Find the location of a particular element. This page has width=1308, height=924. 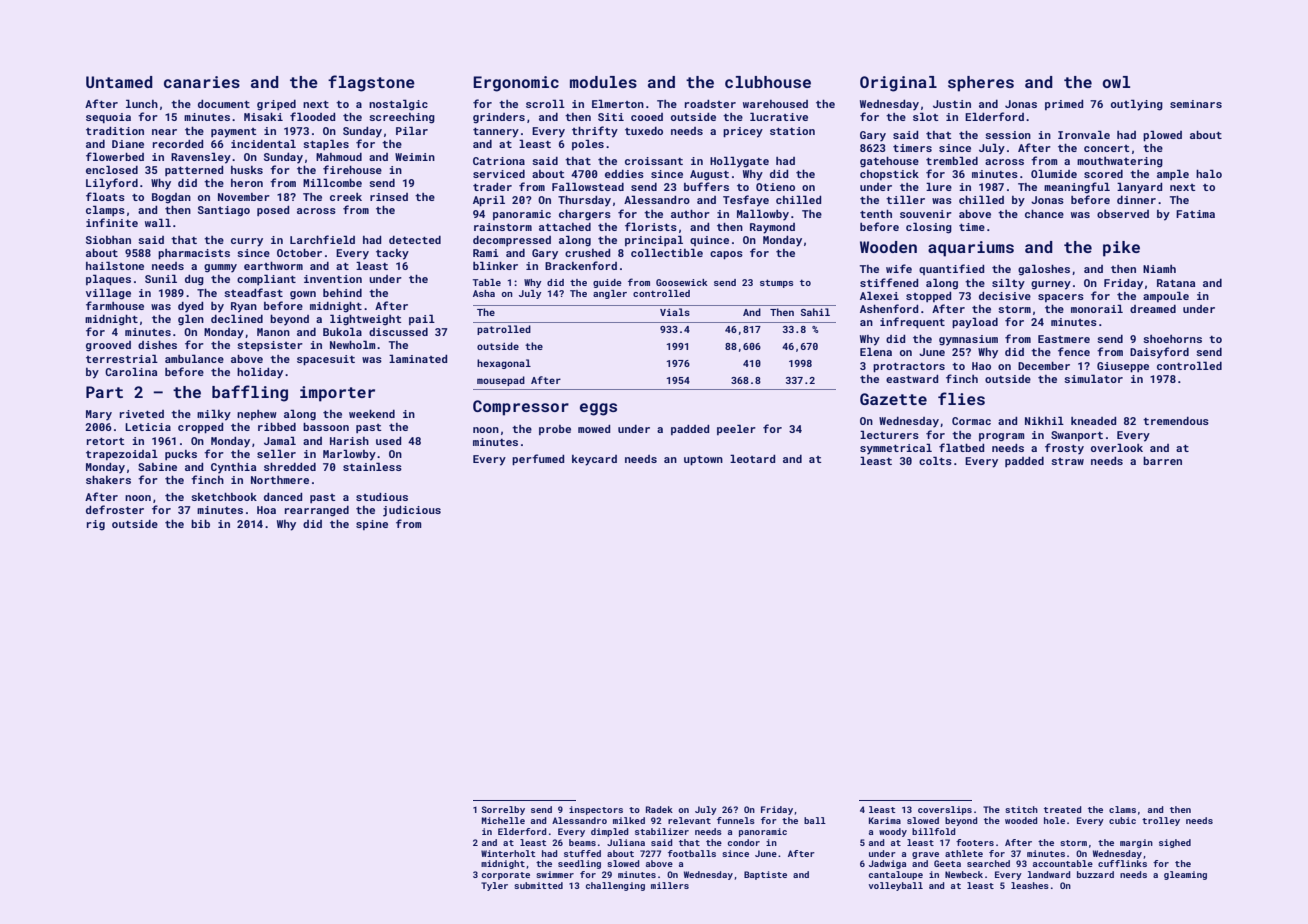

uptown is located at coordinates (703, 460).
